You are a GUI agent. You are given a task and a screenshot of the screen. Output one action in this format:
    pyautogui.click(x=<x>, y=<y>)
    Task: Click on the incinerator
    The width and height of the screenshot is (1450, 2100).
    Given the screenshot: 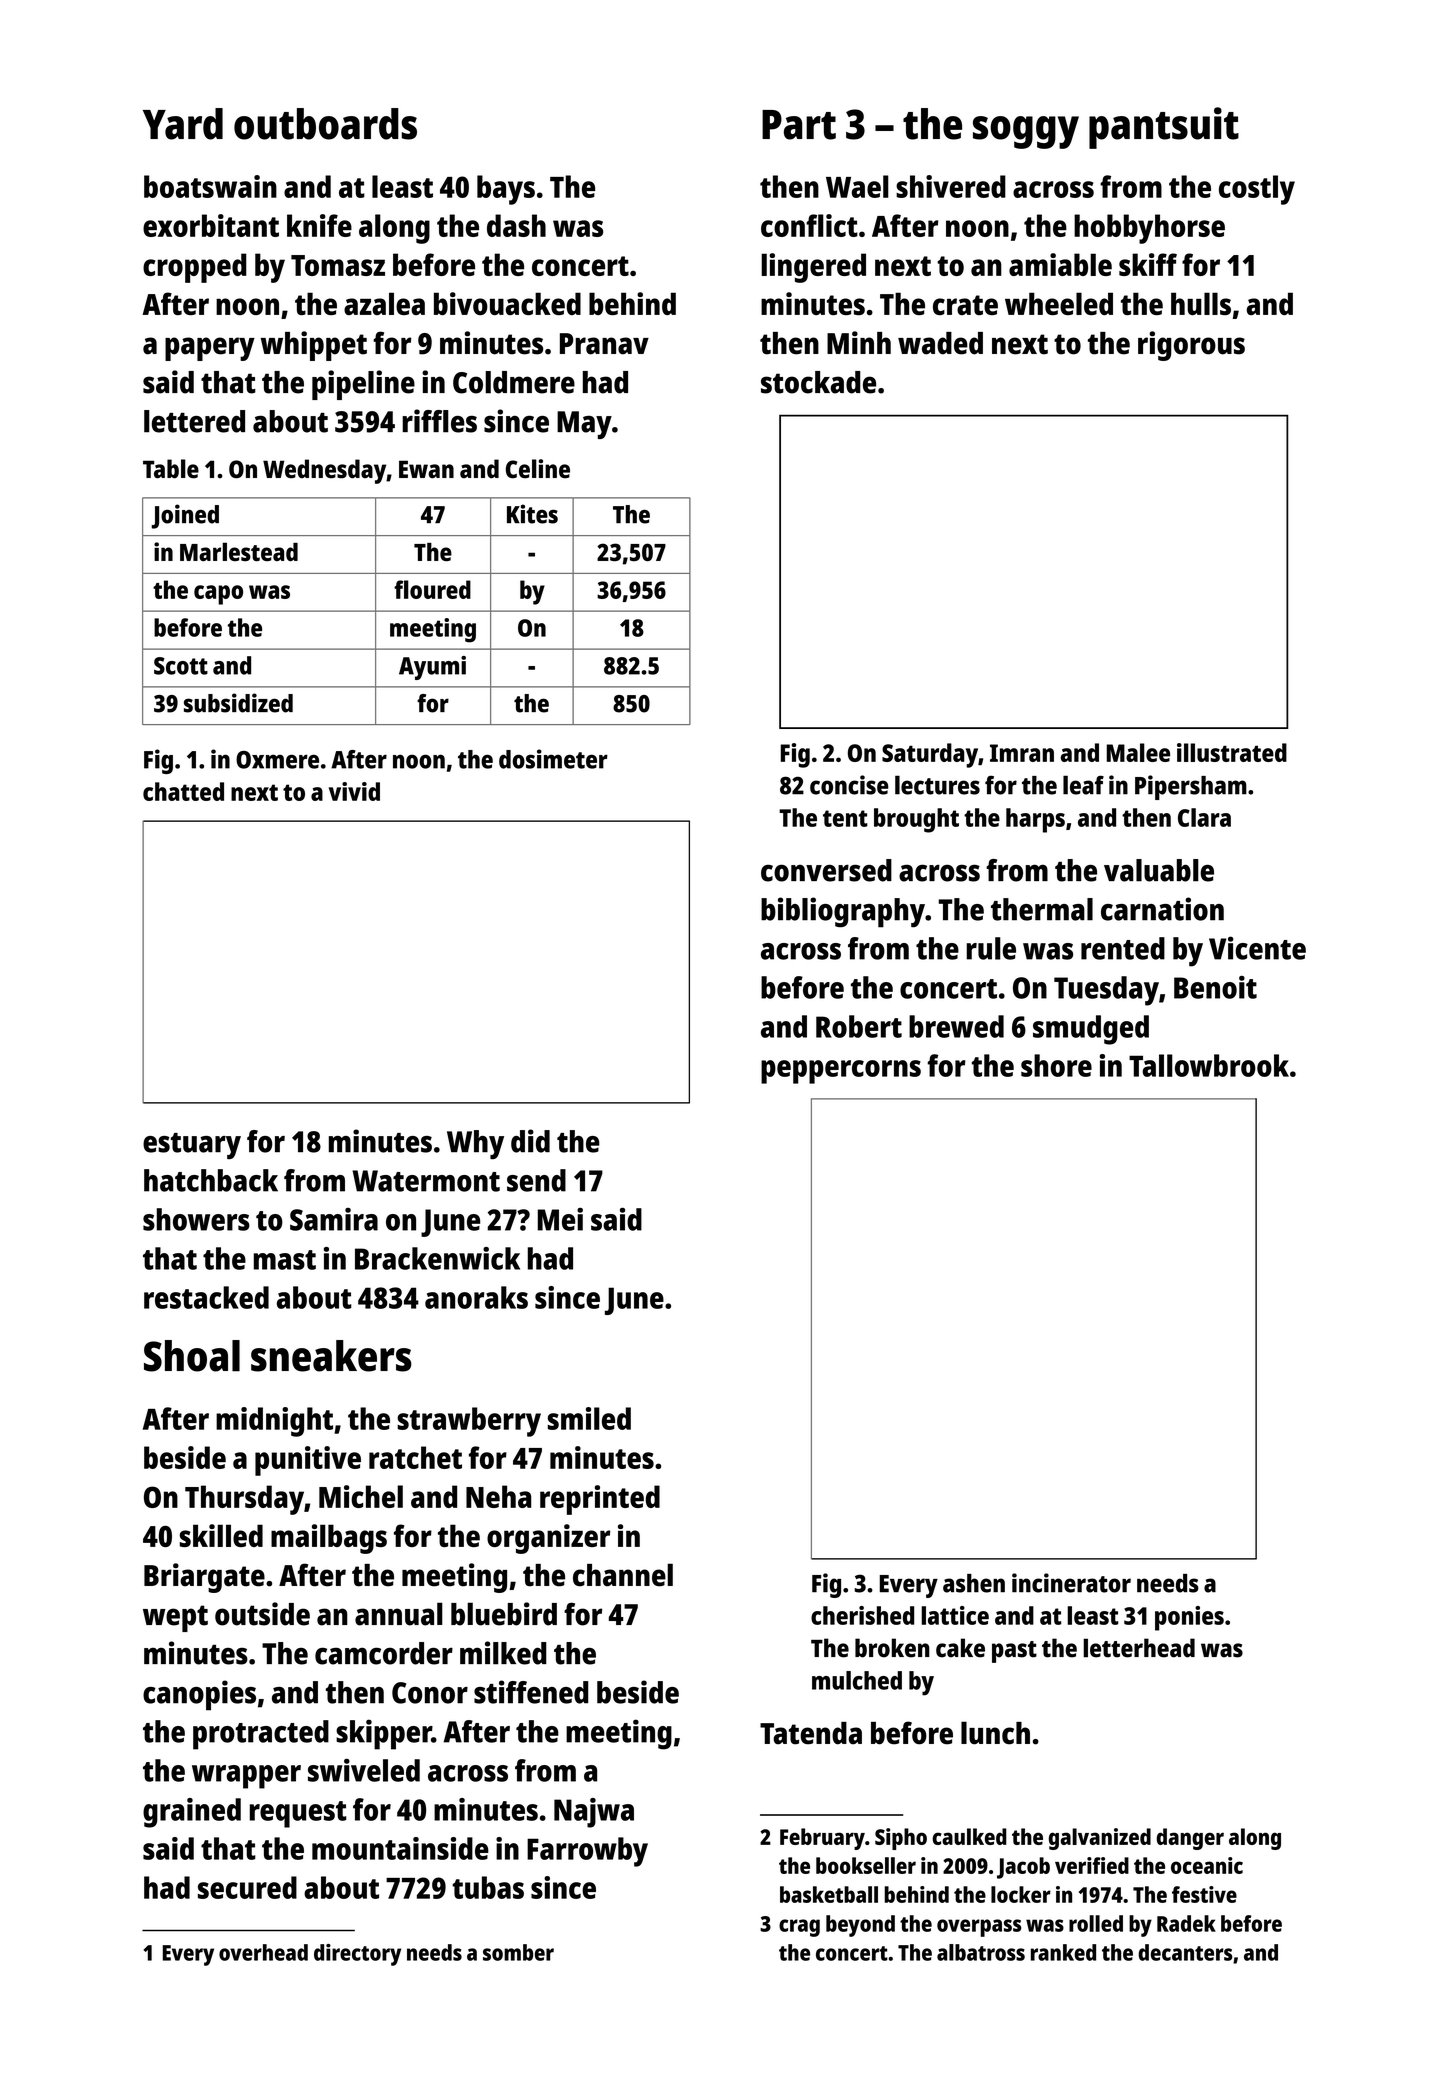 What is the action you would take?
    pyautogui.click(x=1071, y=1583)
